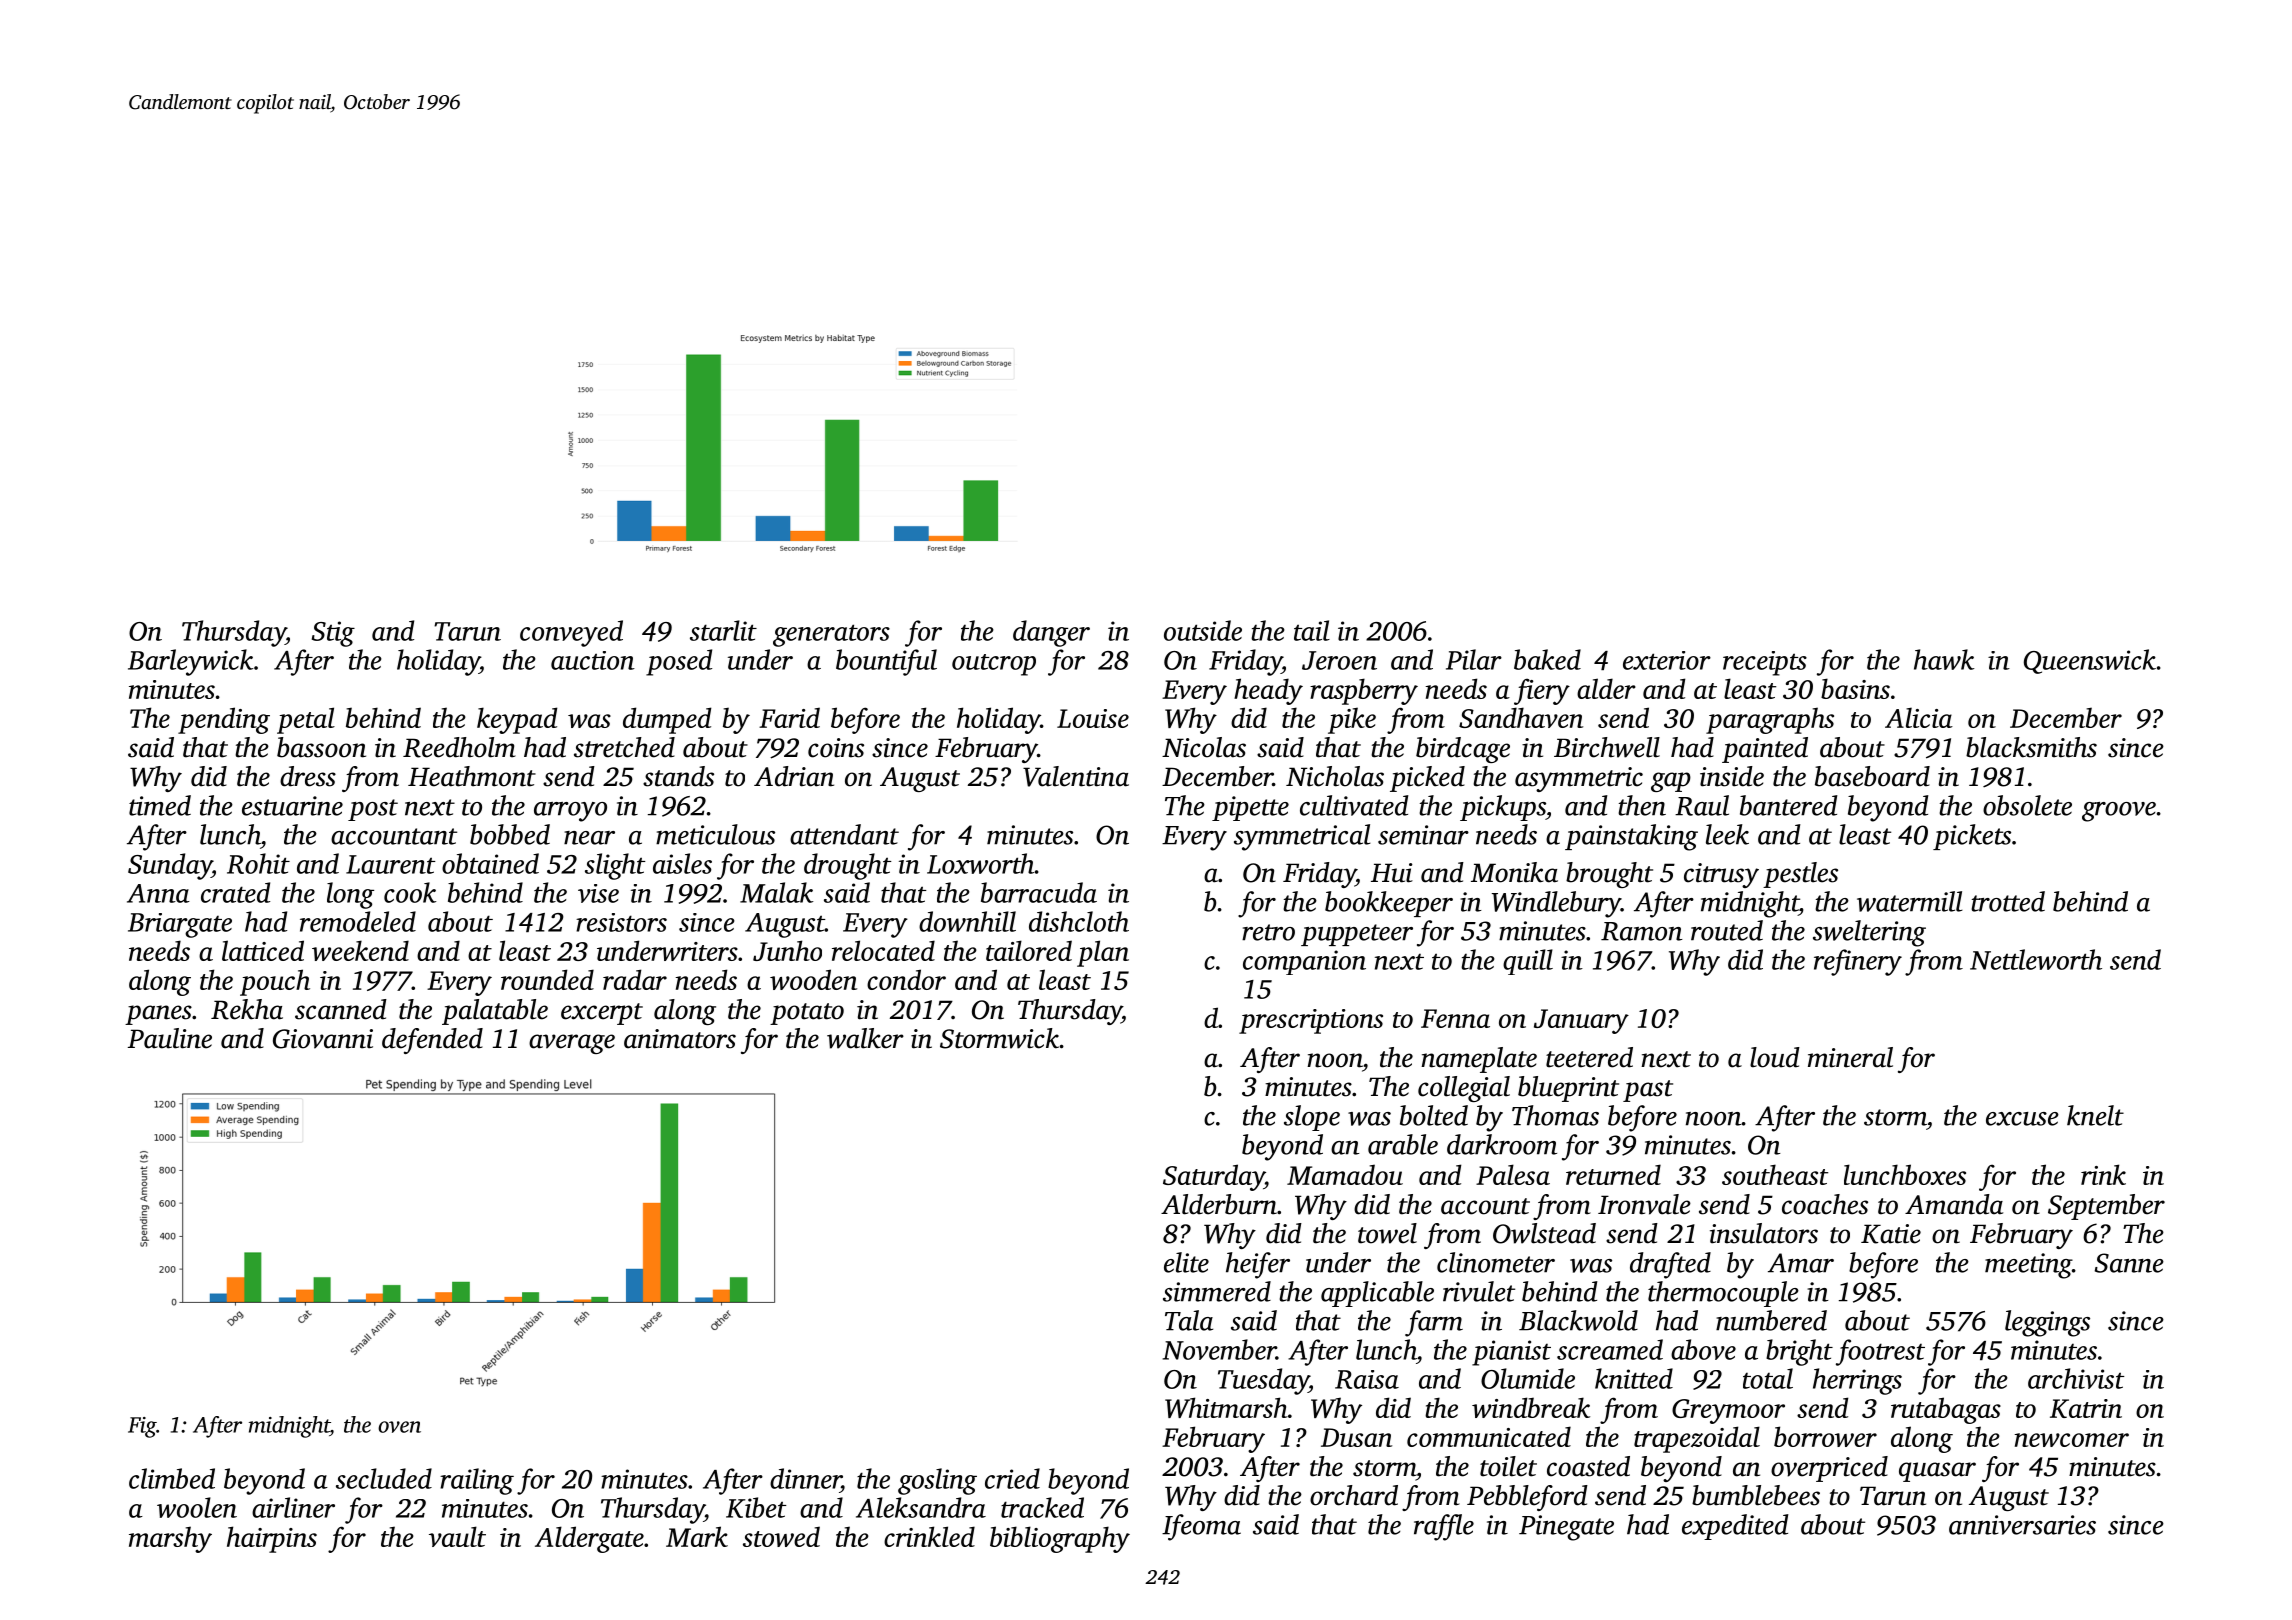  Describe the element at coordinates (1203, 630) in the page. I see `outside` at that location.
